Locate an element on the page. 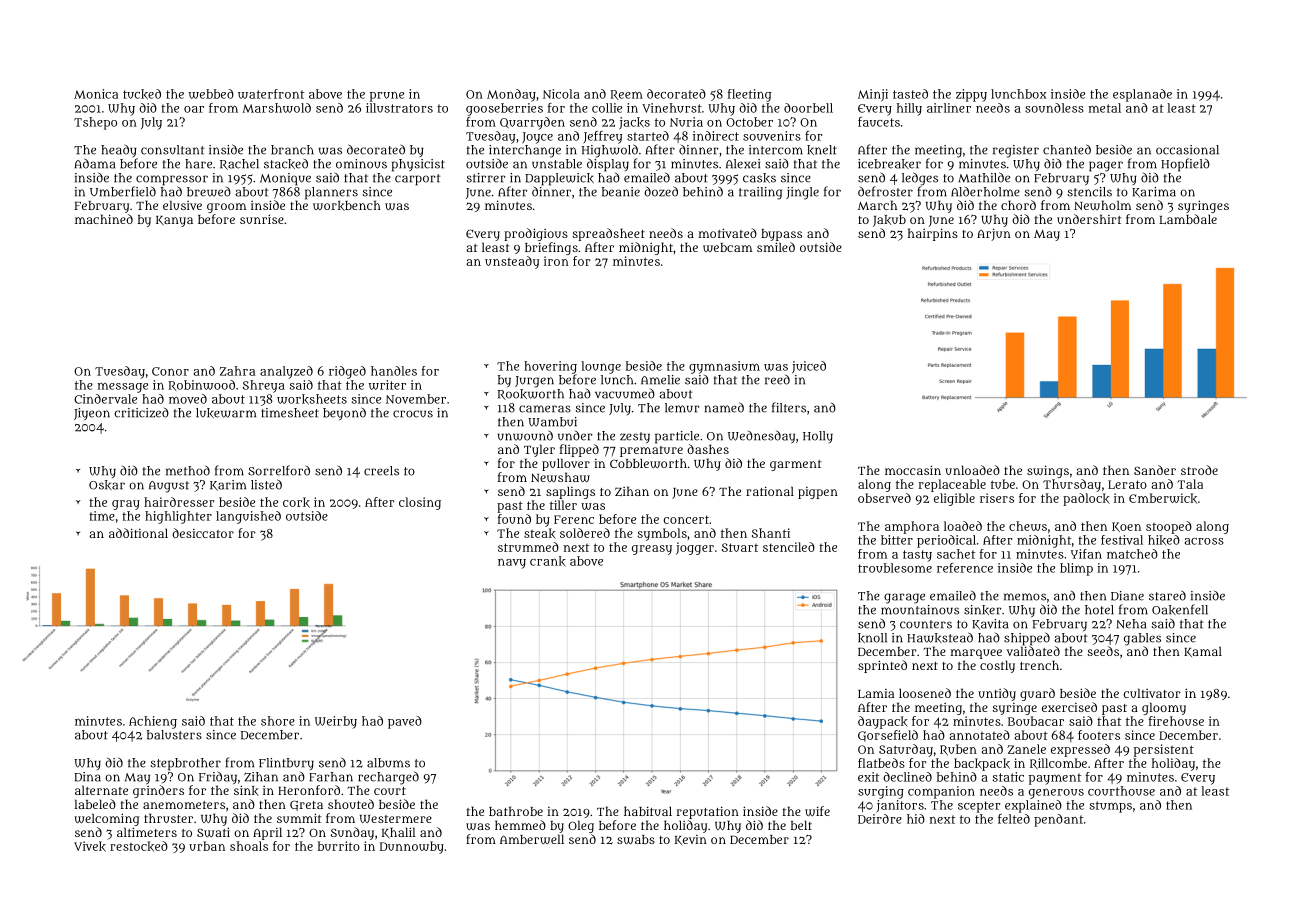 Image resolution: width=1308 pixels, height=924 pixels. strummed is located at coordinates (528, 547).
